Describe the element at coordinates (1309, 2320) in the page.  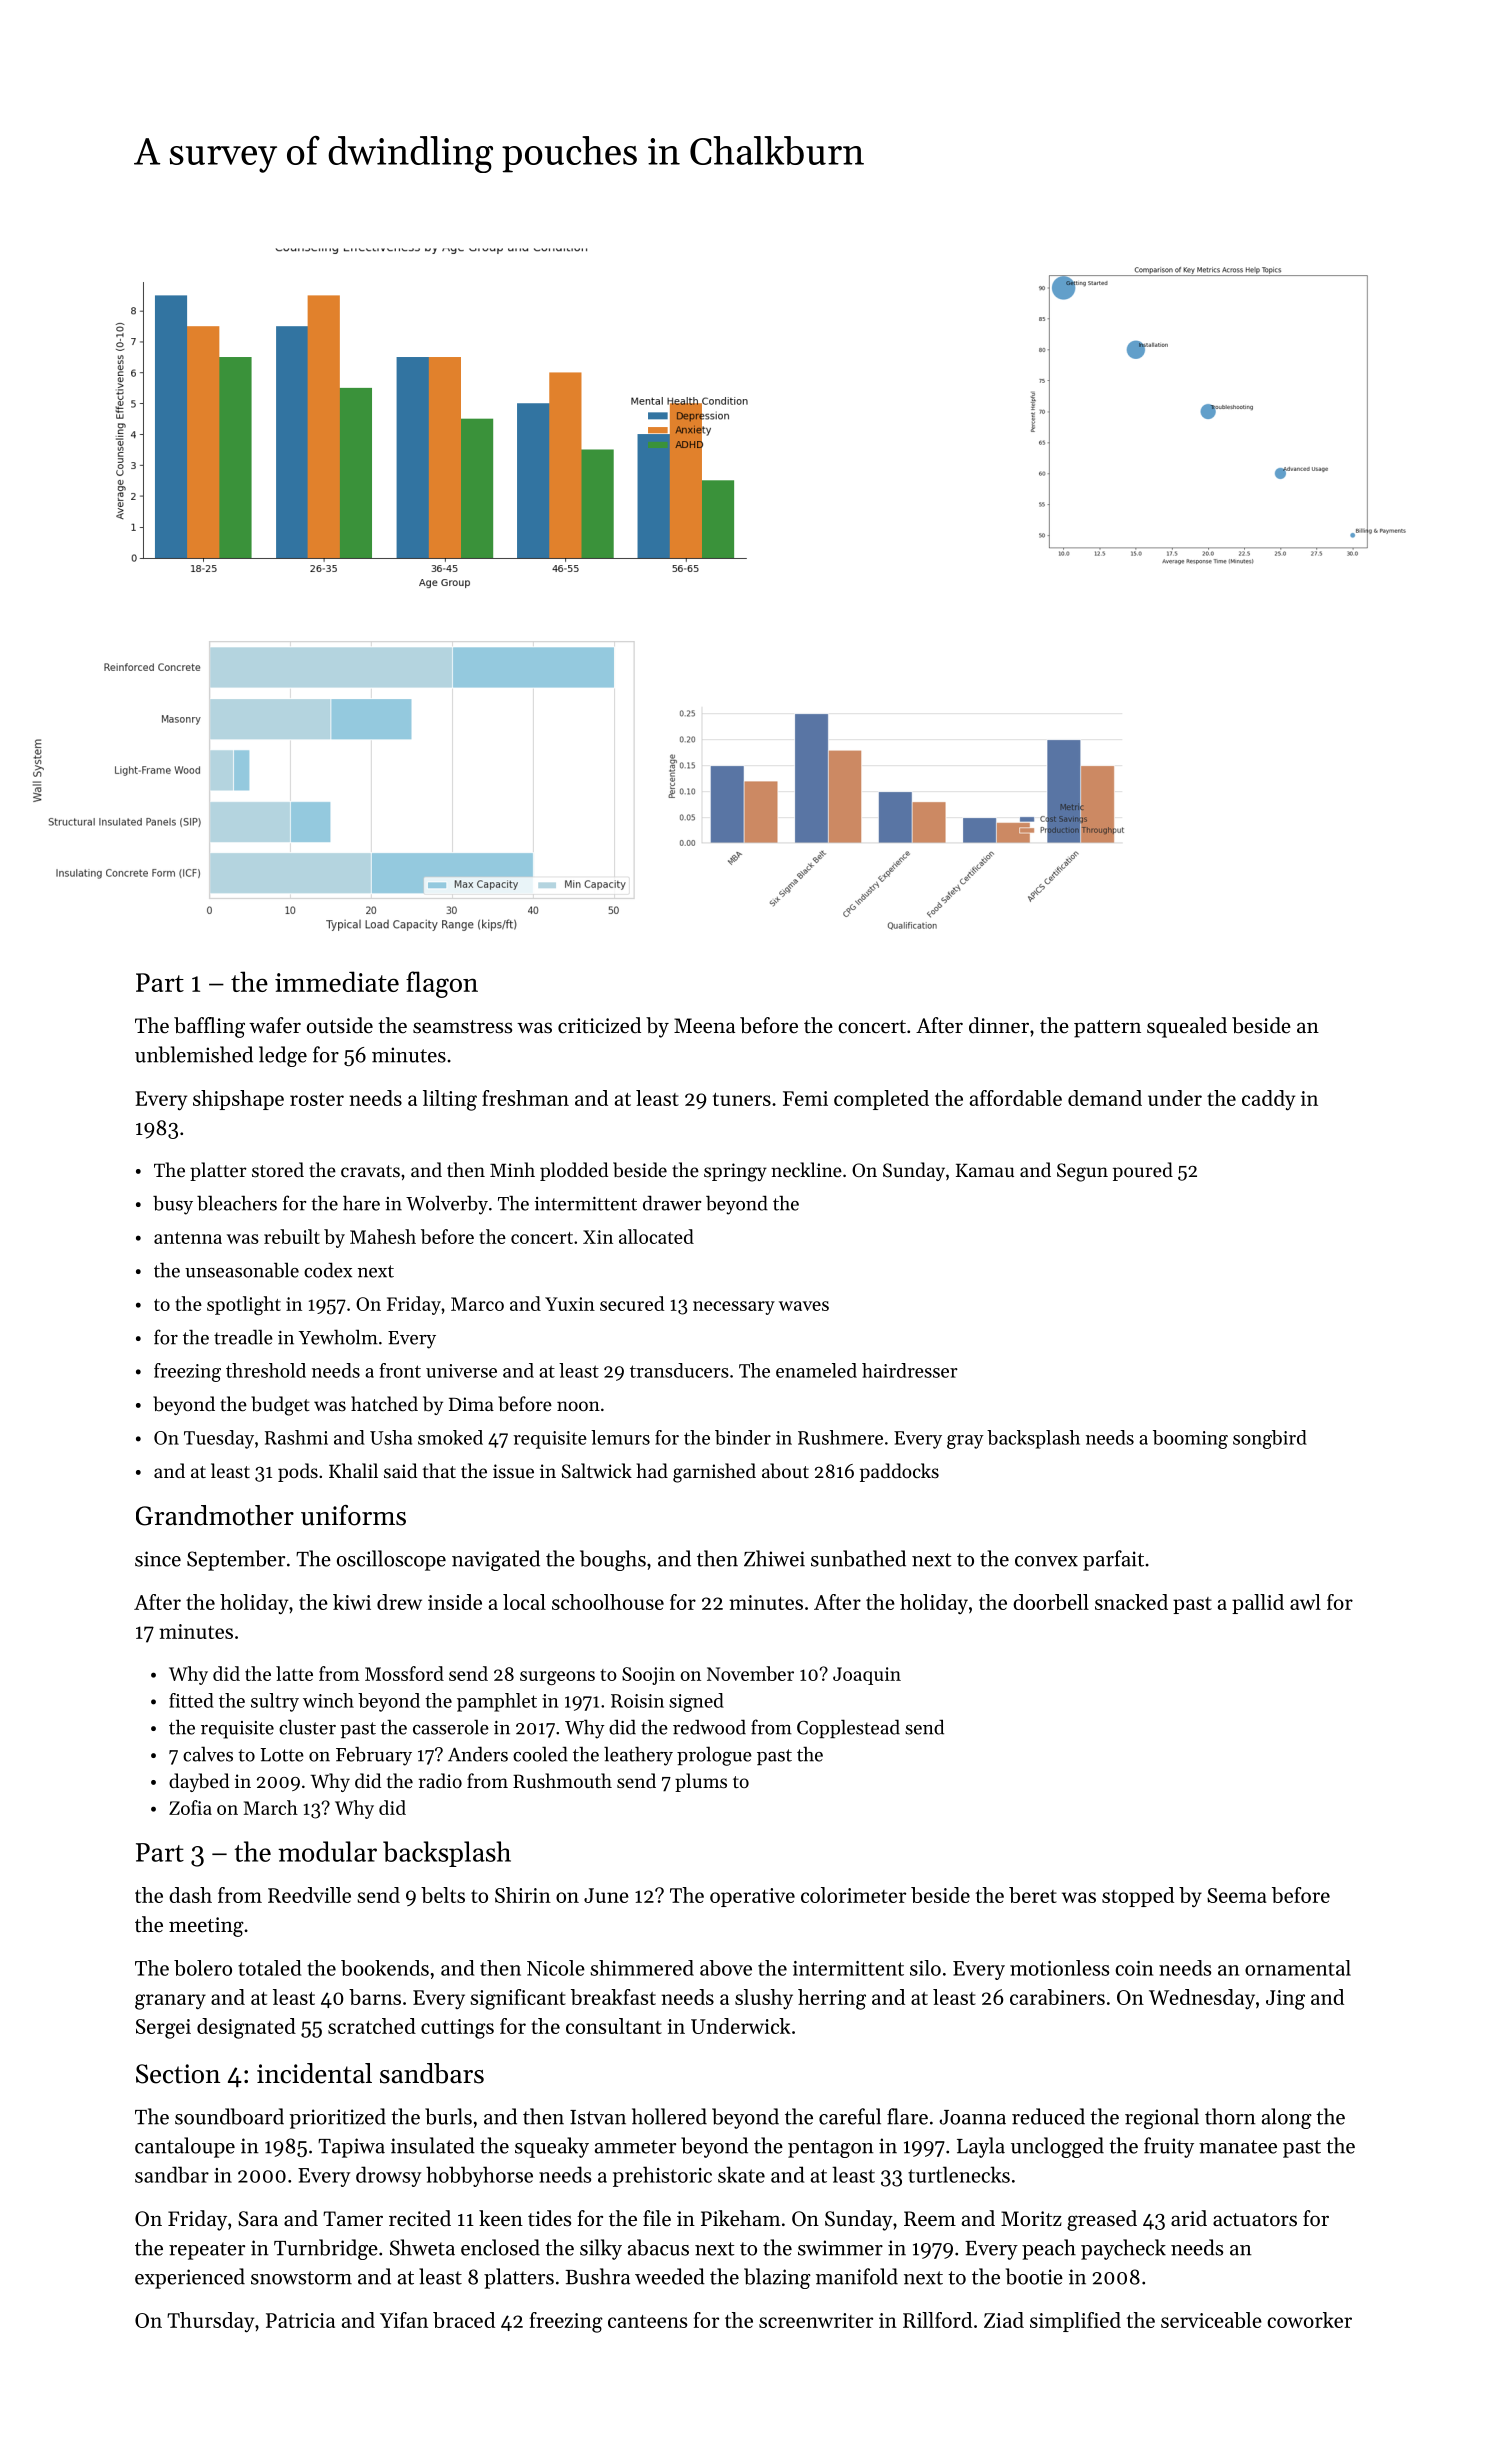
I see `coworker` at that location.
